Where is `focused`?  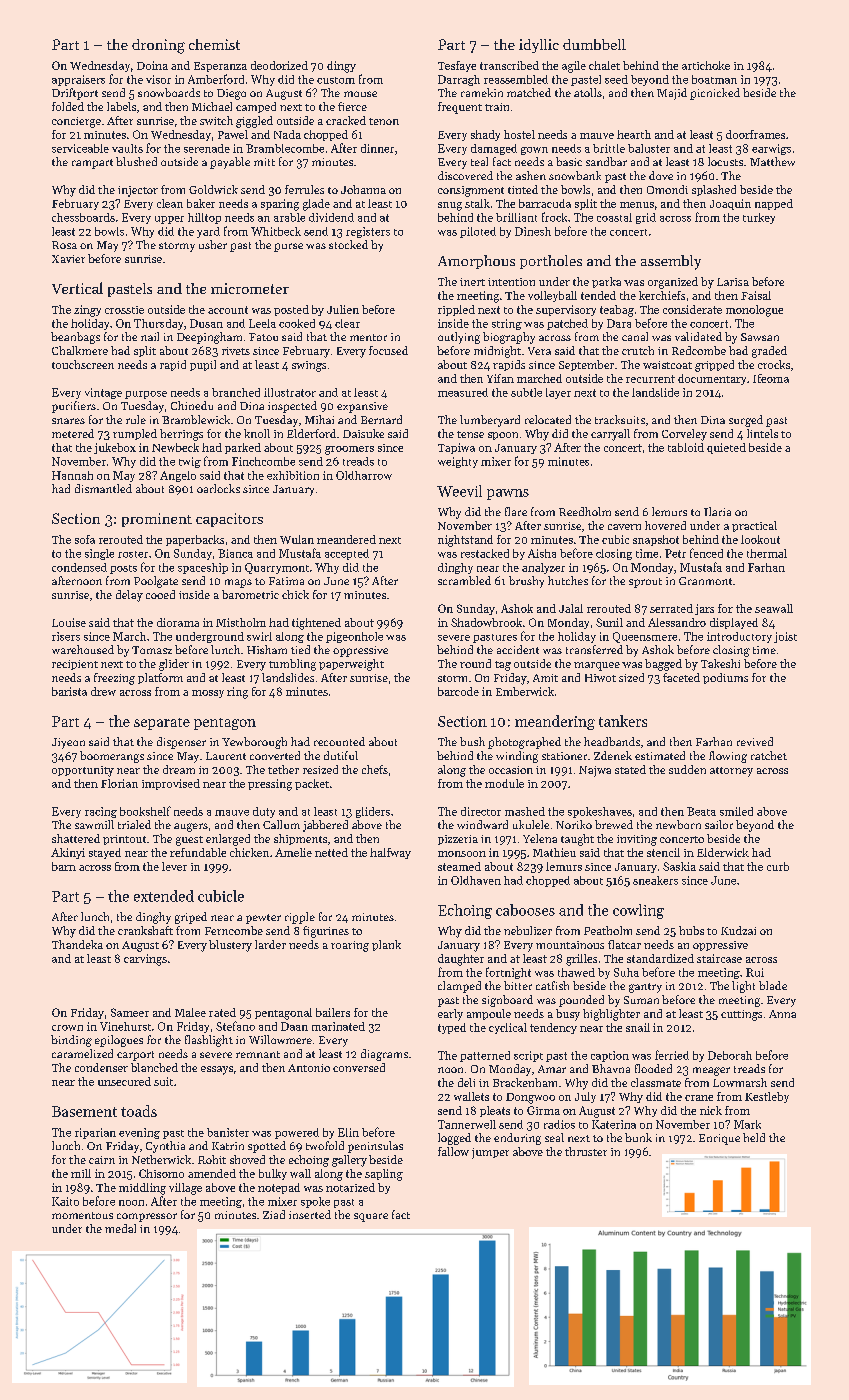
focused is located at coordinates (388, 350).
